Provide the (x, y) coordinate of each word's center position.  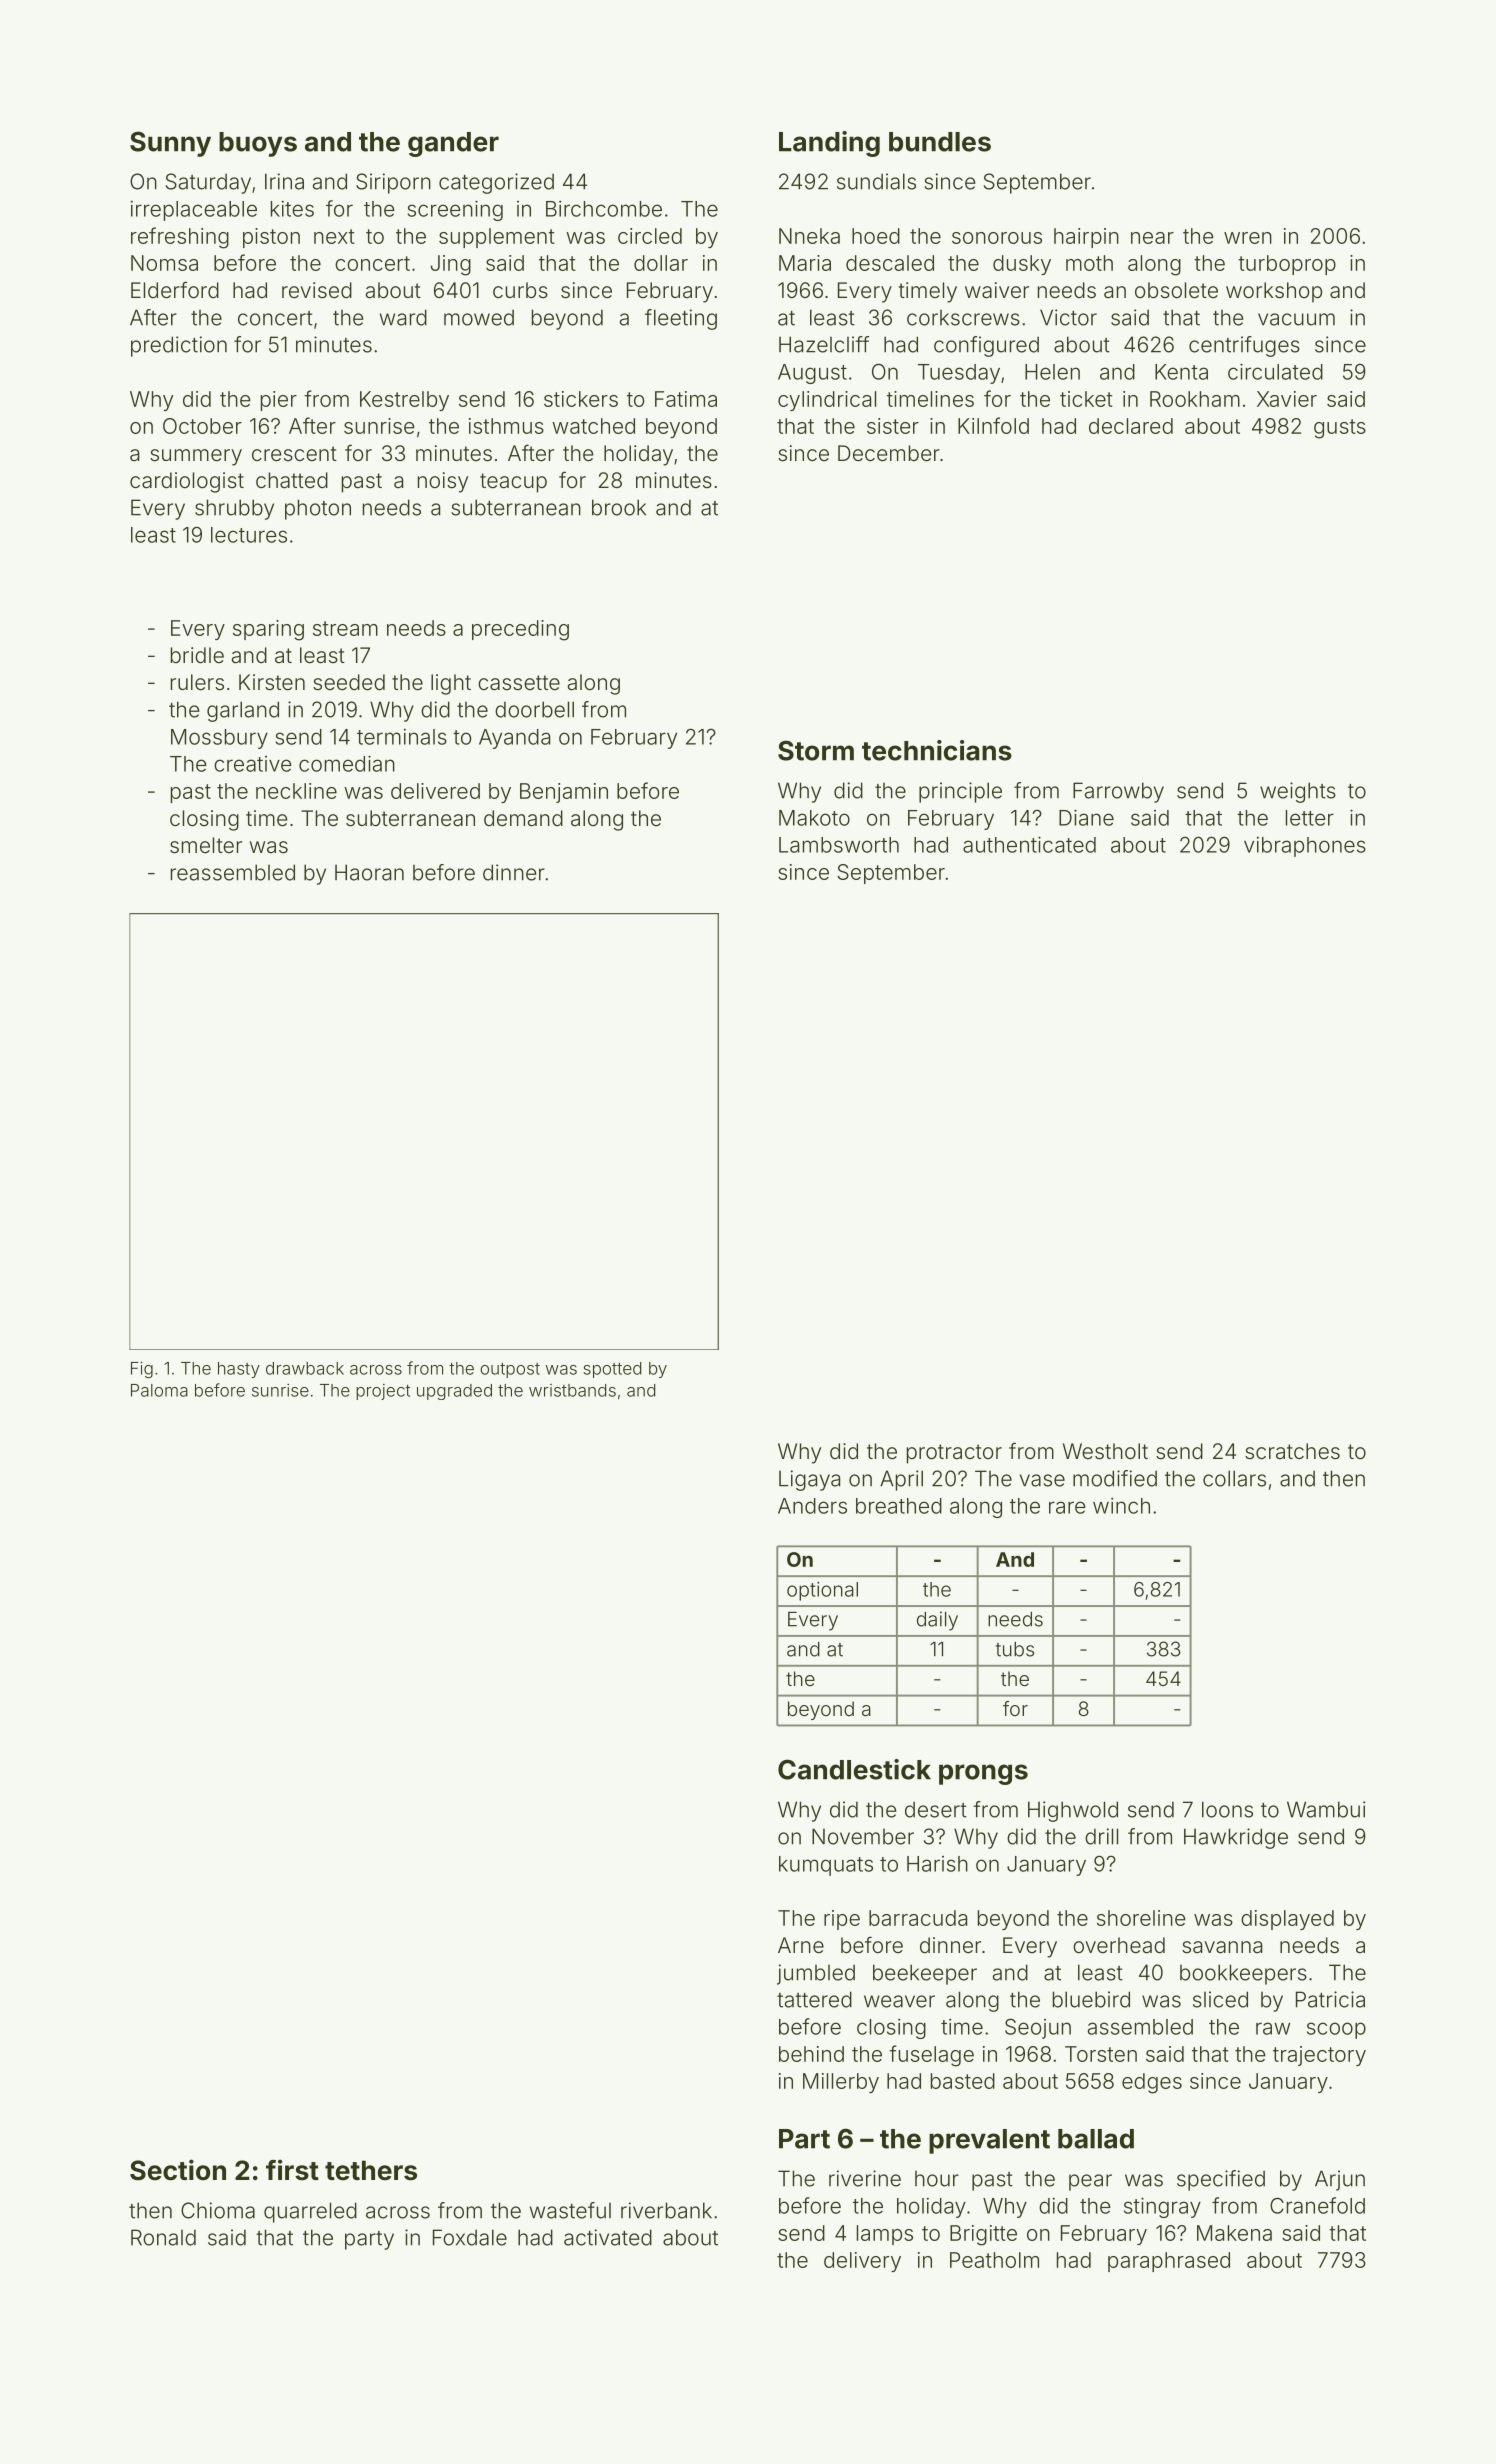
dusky (1022, 265)
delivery (862, 2262)
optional (822, 1591)
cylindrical (827, 401)
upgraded (454, 1392)
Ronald (163, 2237)
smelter (206, 845)
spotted (612, 1370)
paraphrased (1169, 2262)
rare (1067, 1507)
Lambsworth (839, 845)
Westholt (1105, 1451)
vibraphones (1305, 846)
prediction (179, 346)
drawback (305, 1368)
